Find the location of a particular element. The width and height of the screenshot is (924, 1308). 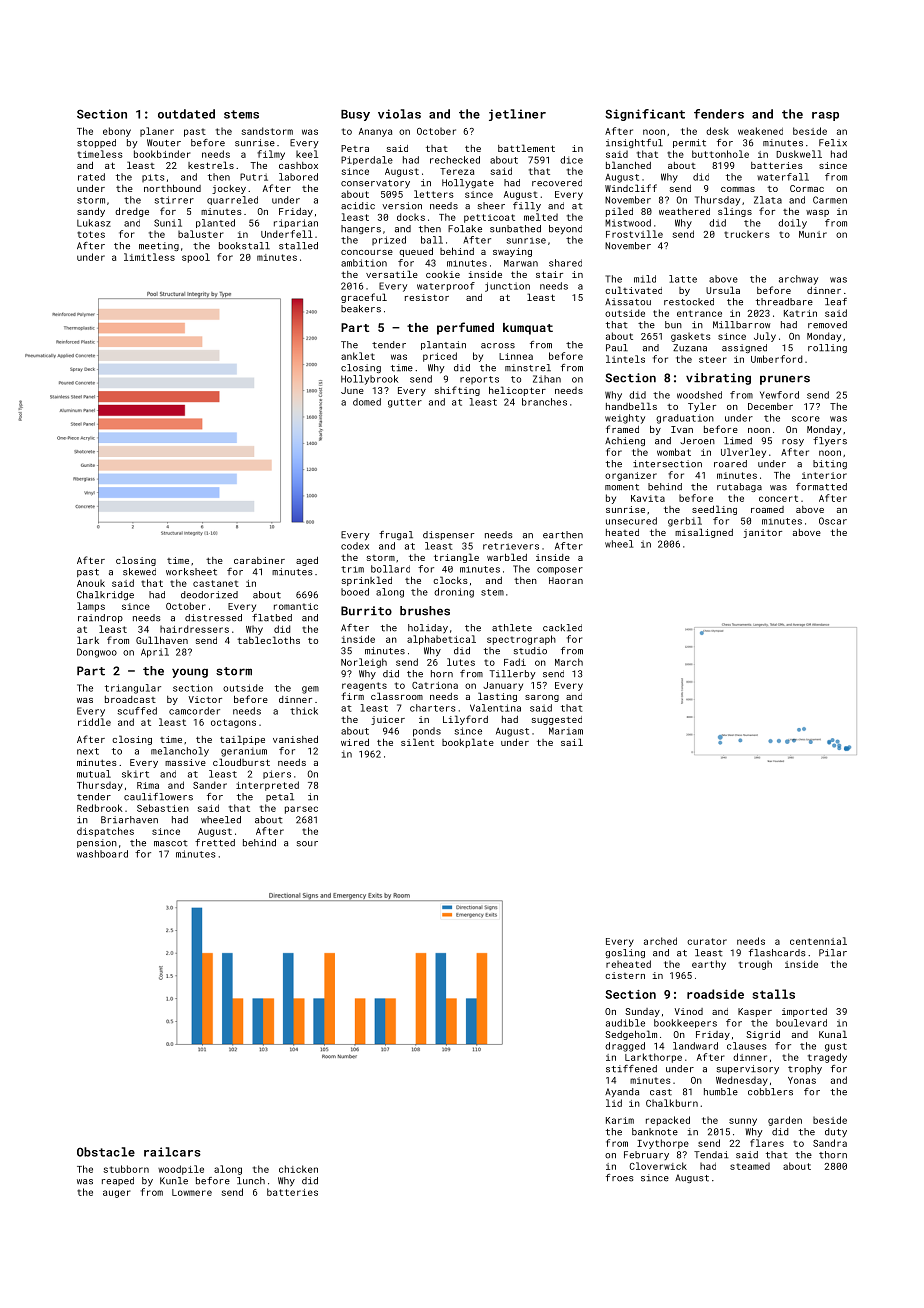

steamed is located at coordinates (750, 1166).
